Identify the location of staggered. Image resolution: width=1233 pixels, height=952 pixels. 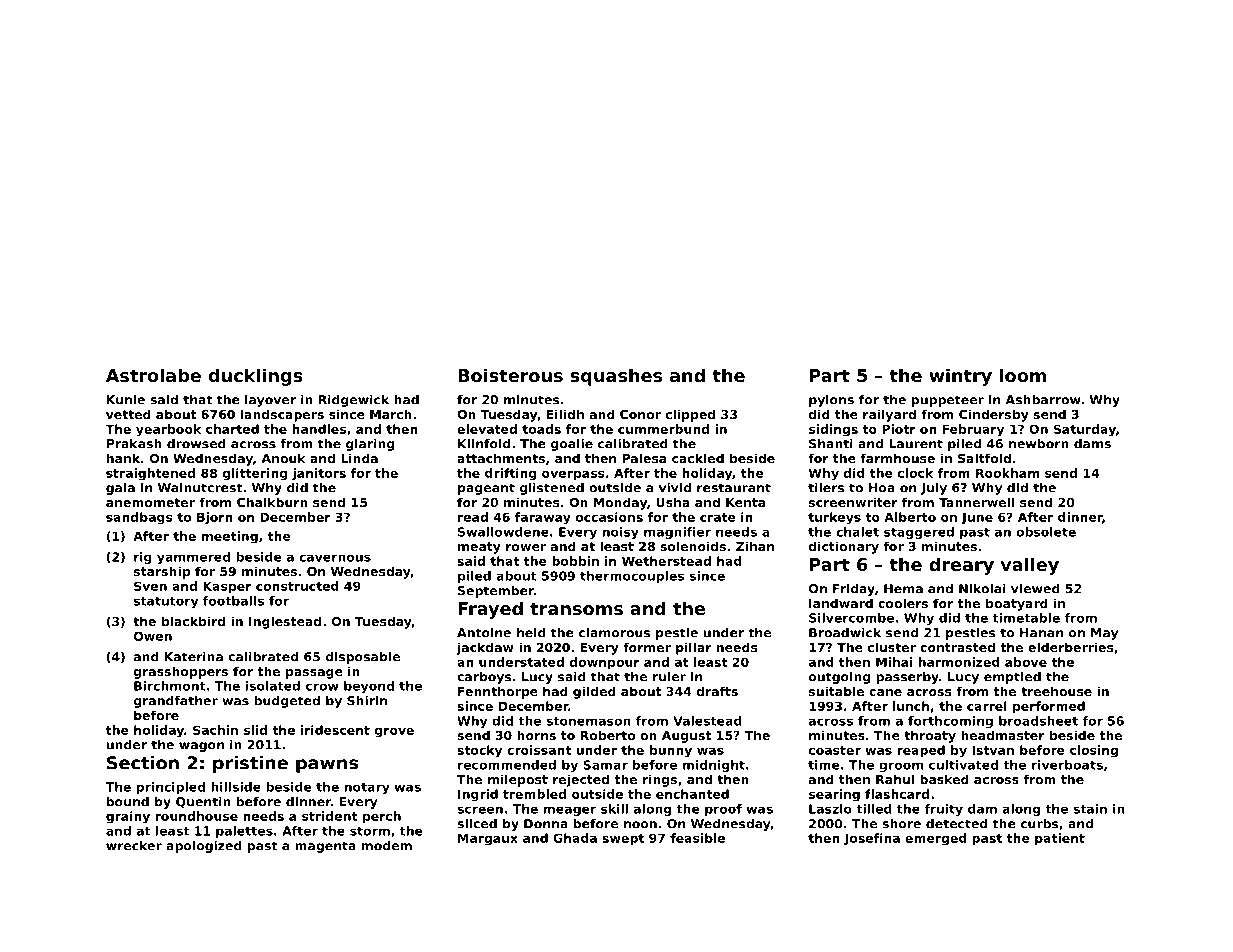
(919, 533).
